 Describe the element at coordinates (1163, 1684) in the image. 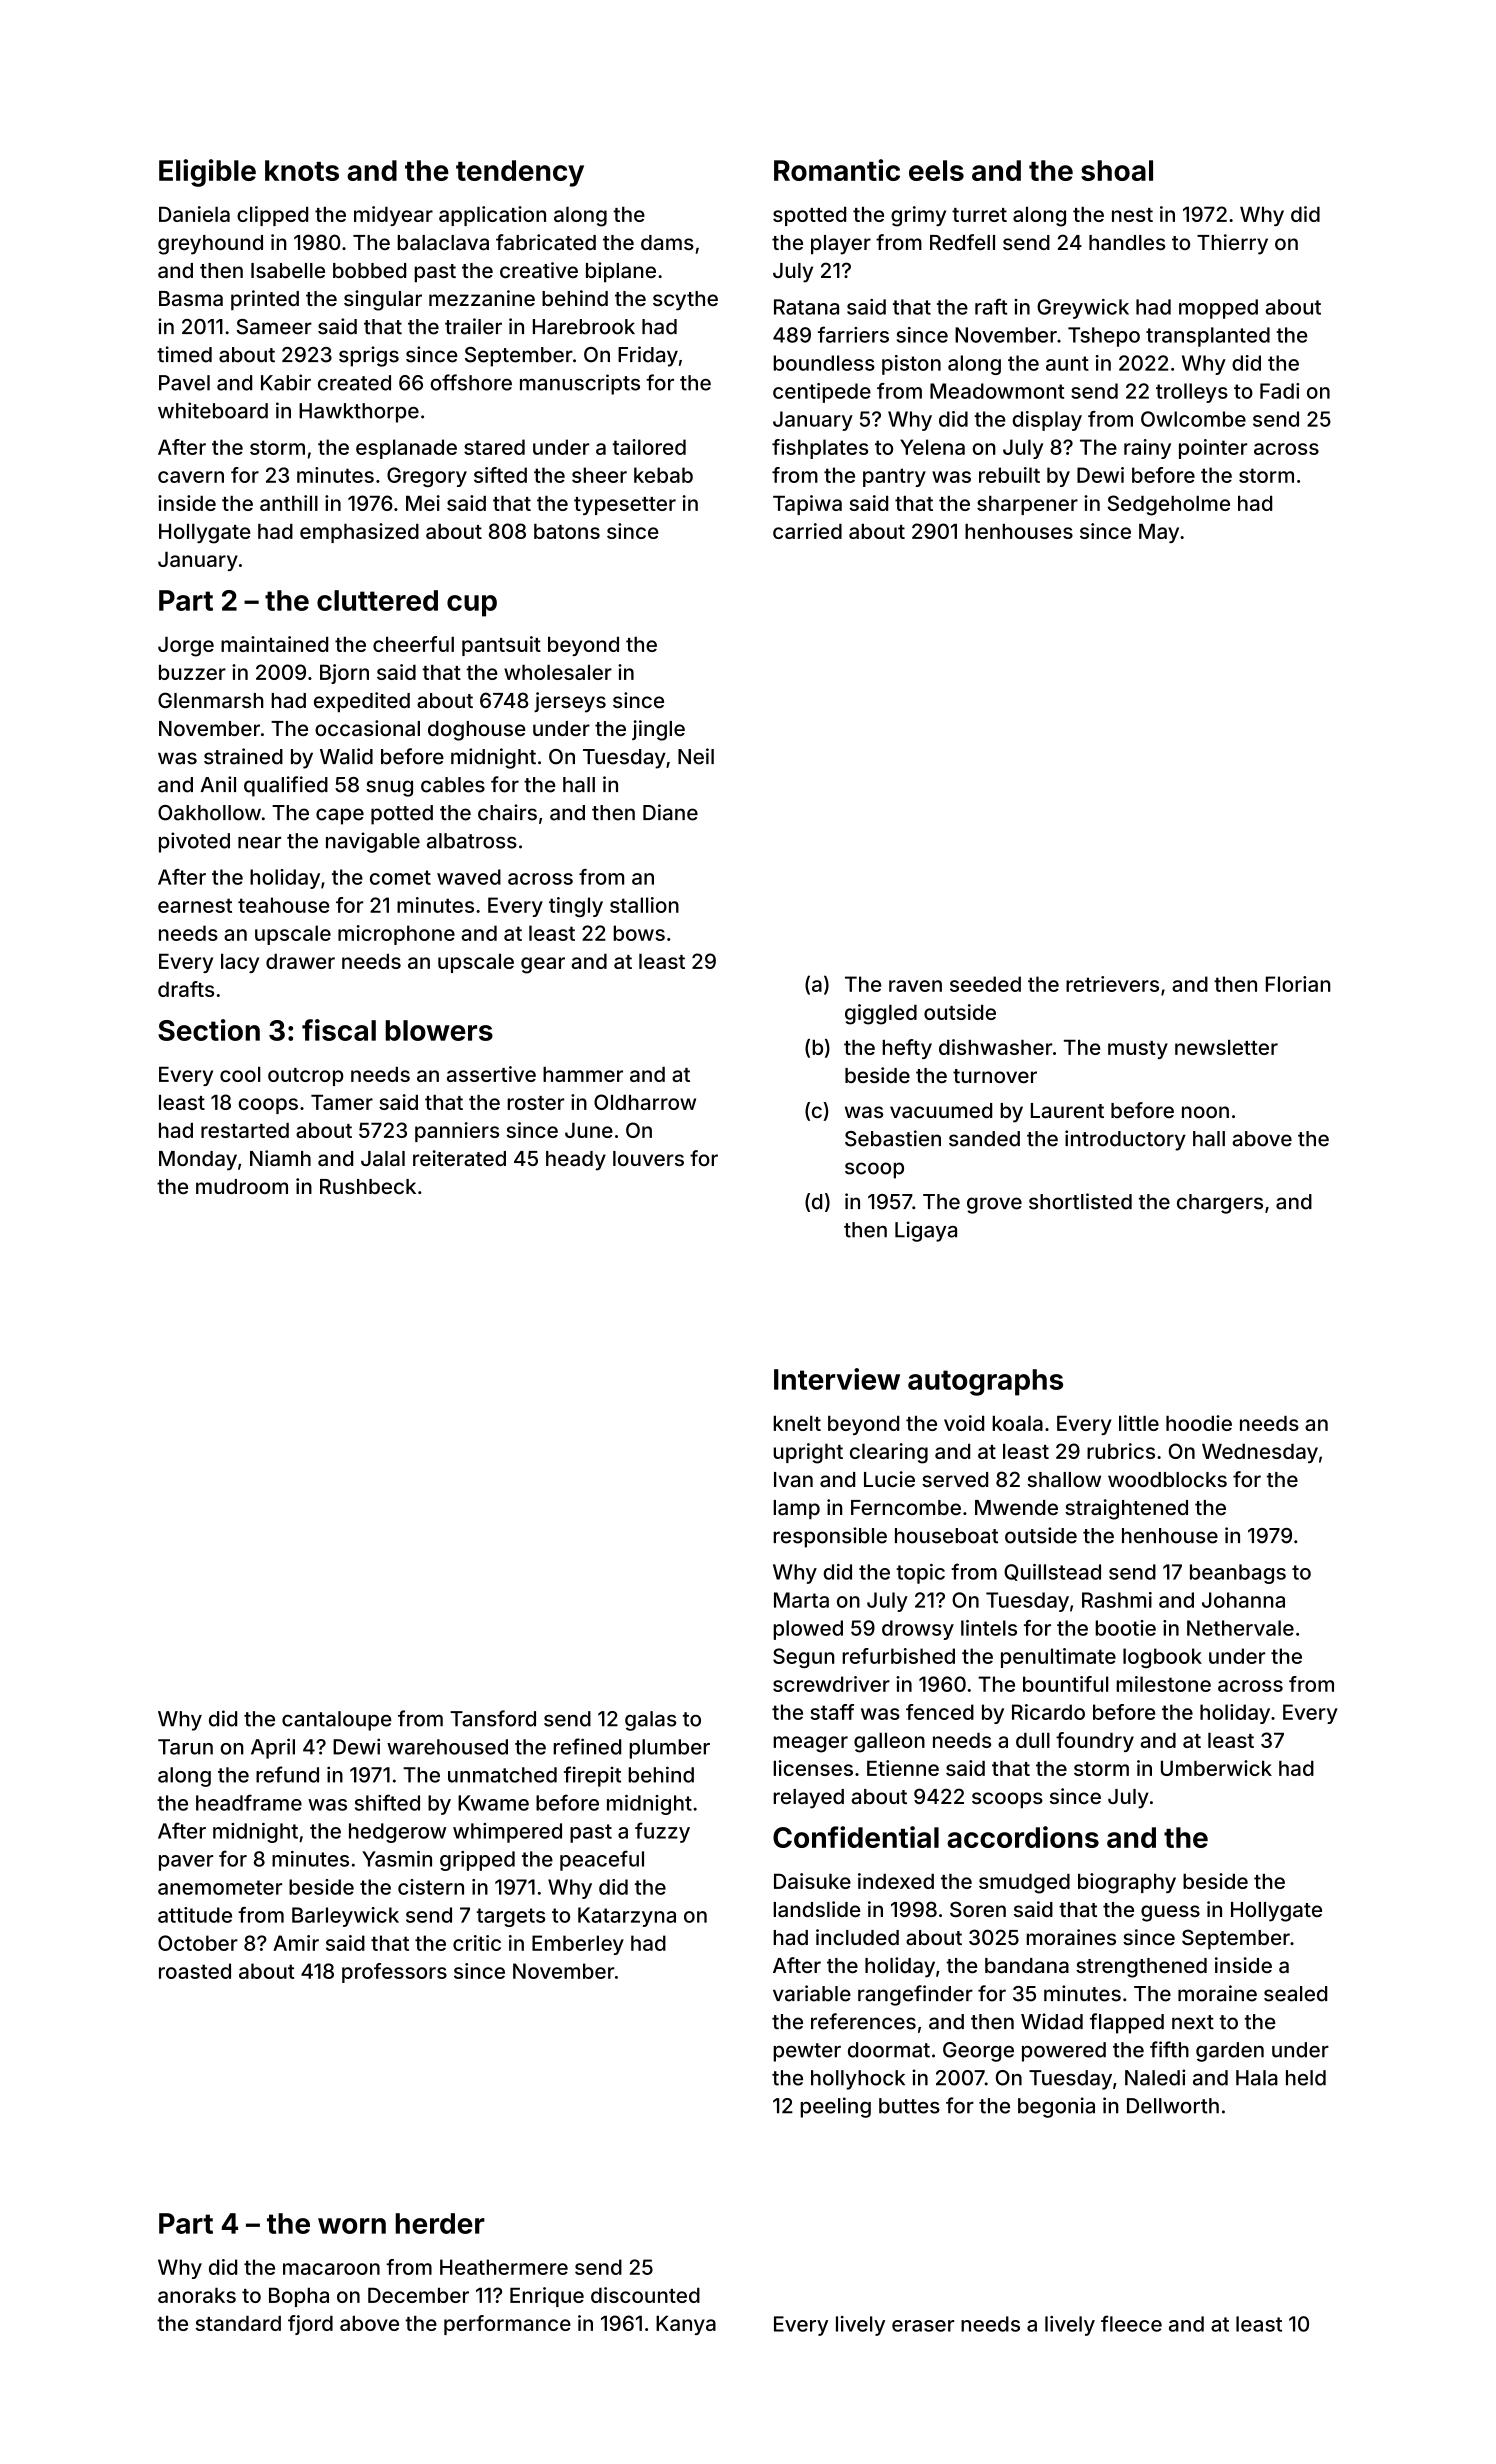

I see `milestone` at that location.
